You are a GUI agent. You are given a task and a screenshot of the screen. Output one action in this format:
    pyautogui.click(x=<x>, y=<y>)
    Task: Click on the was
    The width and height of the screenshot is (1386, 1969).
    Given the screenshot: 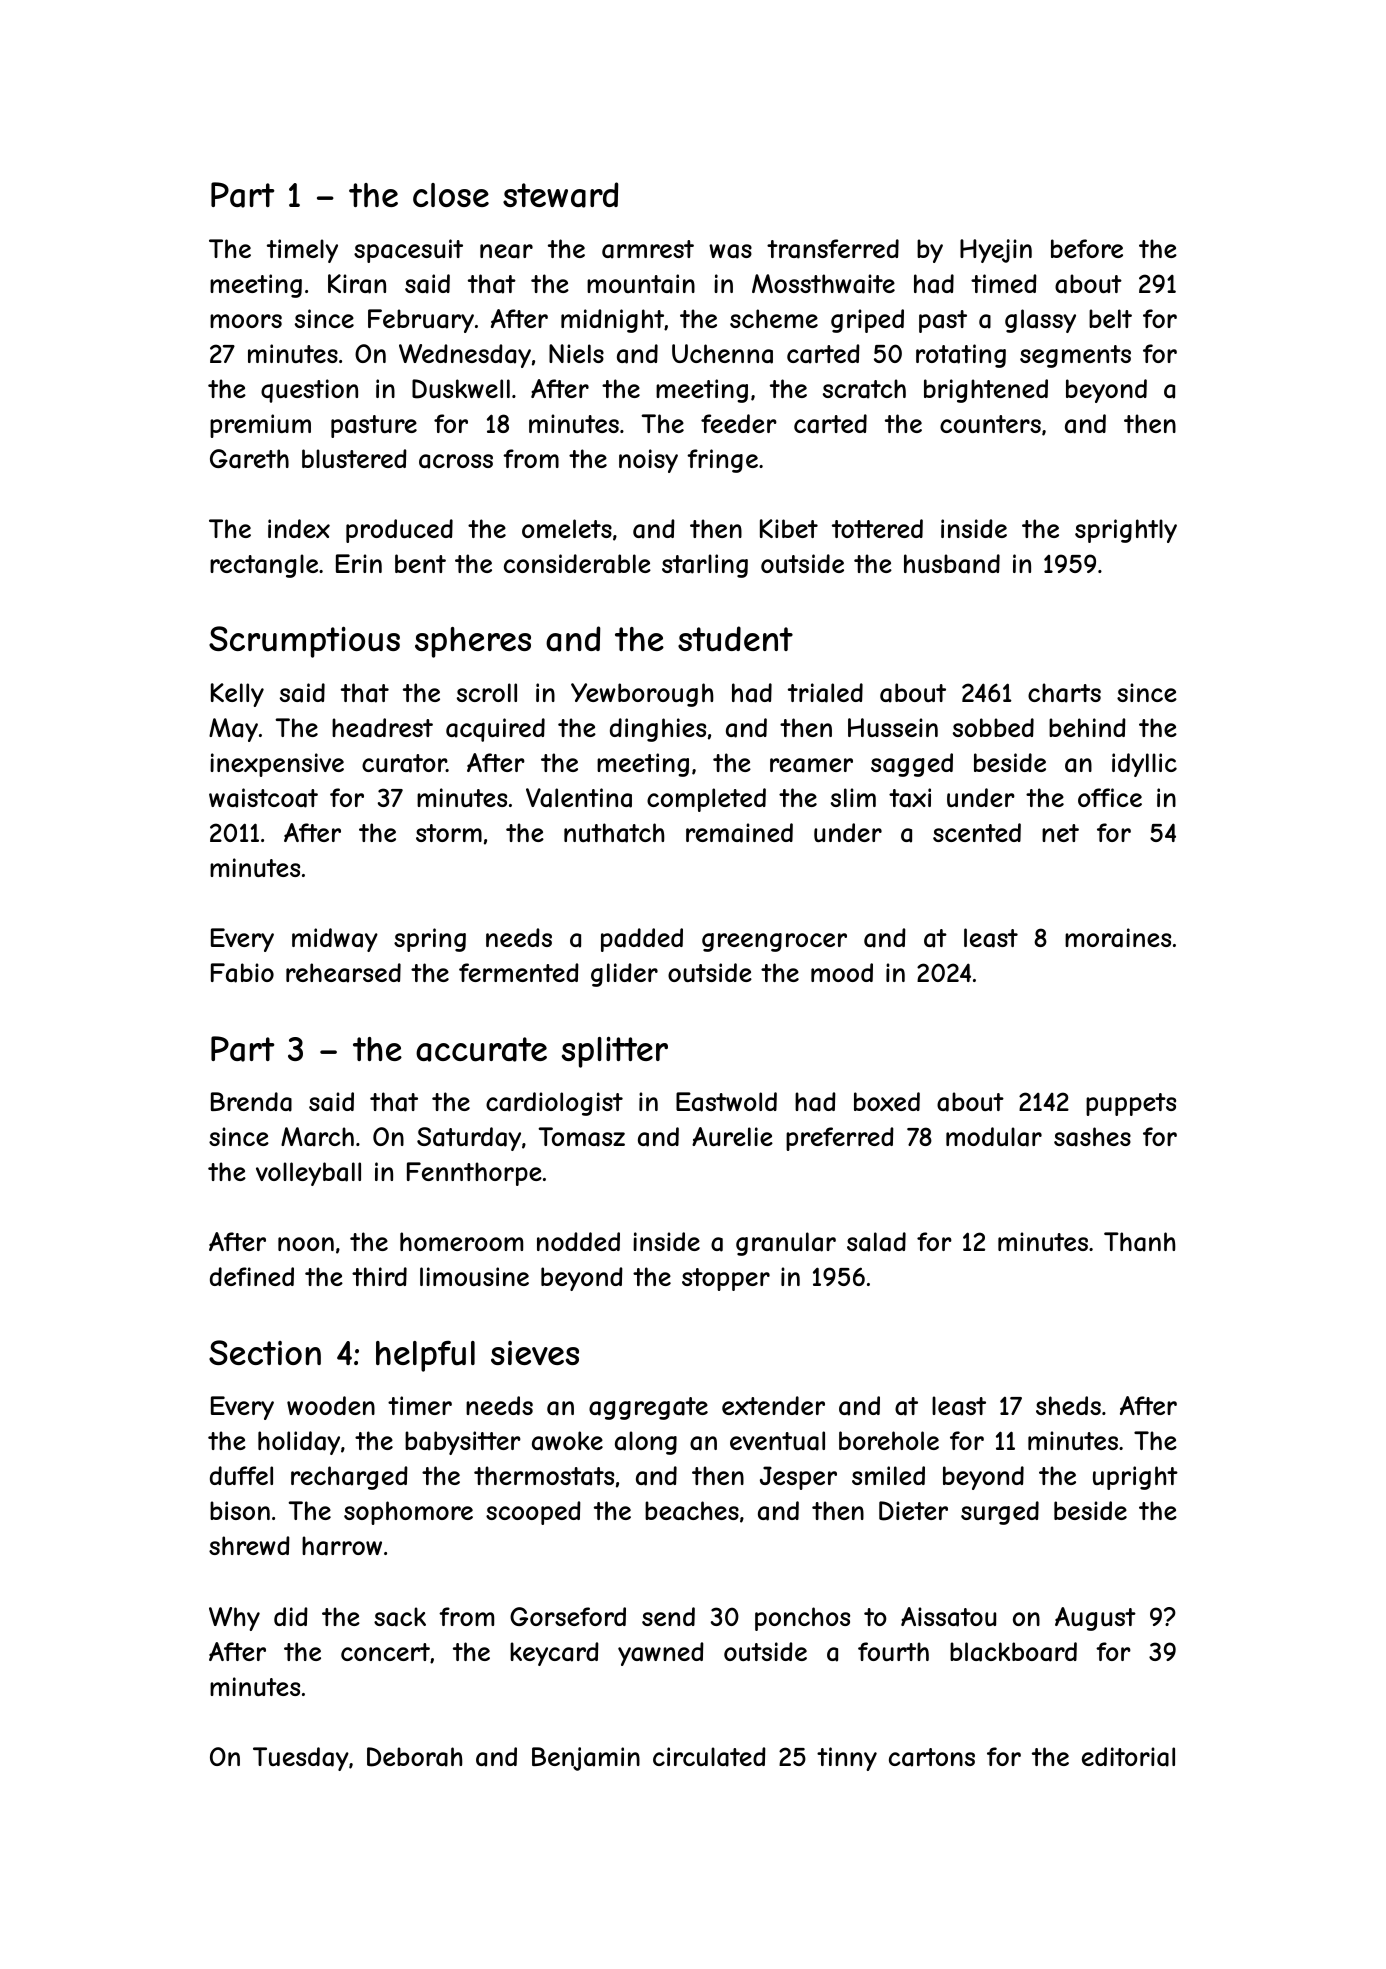 What is the action you would take?
    pyautogui.click(x=730, y=251)
